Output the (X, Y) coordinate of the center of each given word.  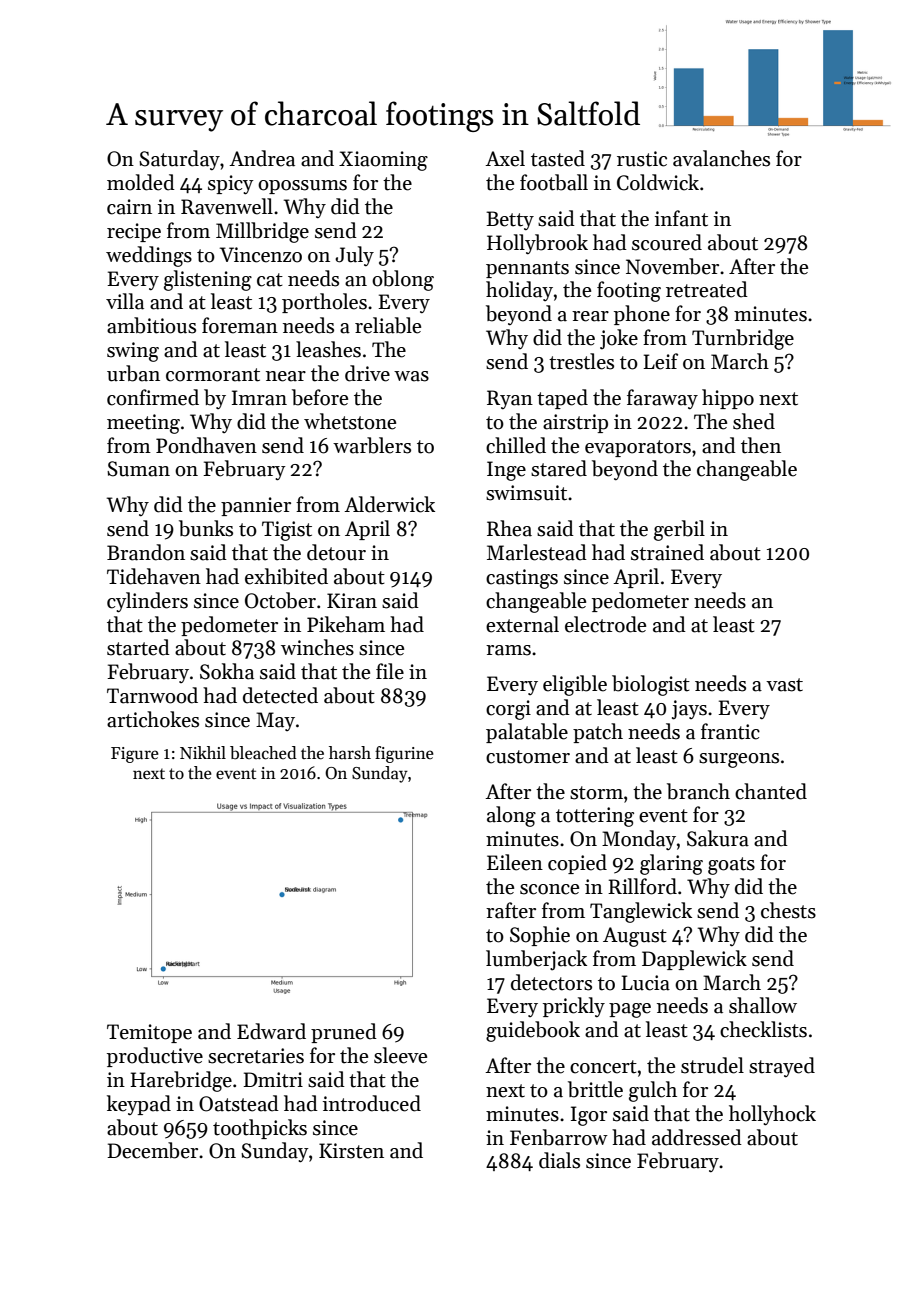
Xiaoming (383, 161)
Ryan (510, 399)
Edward (271, 1031)
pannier (256, 506)
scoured (667, 242)
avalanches (721, 158)
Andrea (262, 158)
